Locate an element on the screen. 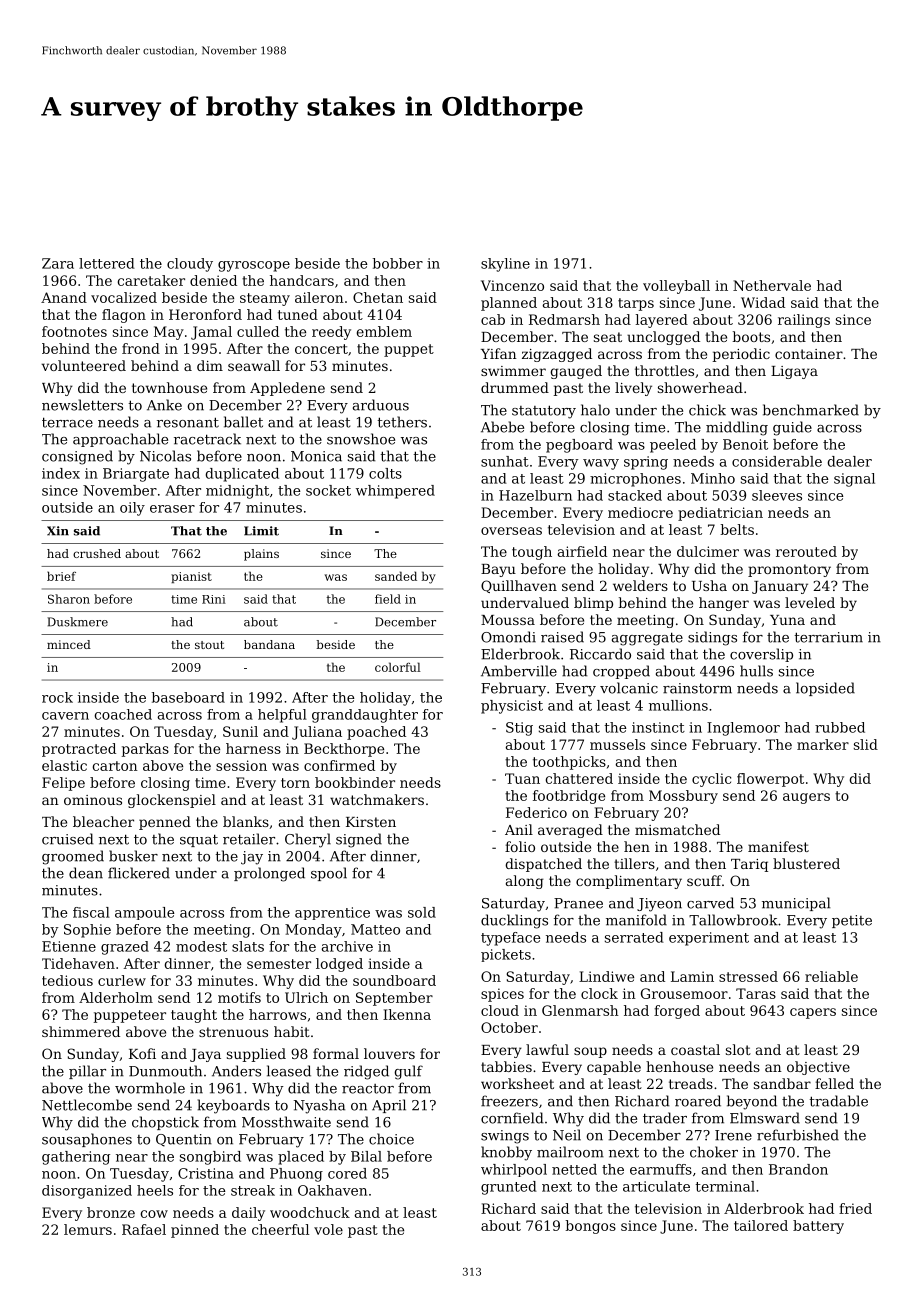  Pranee is located at coordinates (578, 903).
